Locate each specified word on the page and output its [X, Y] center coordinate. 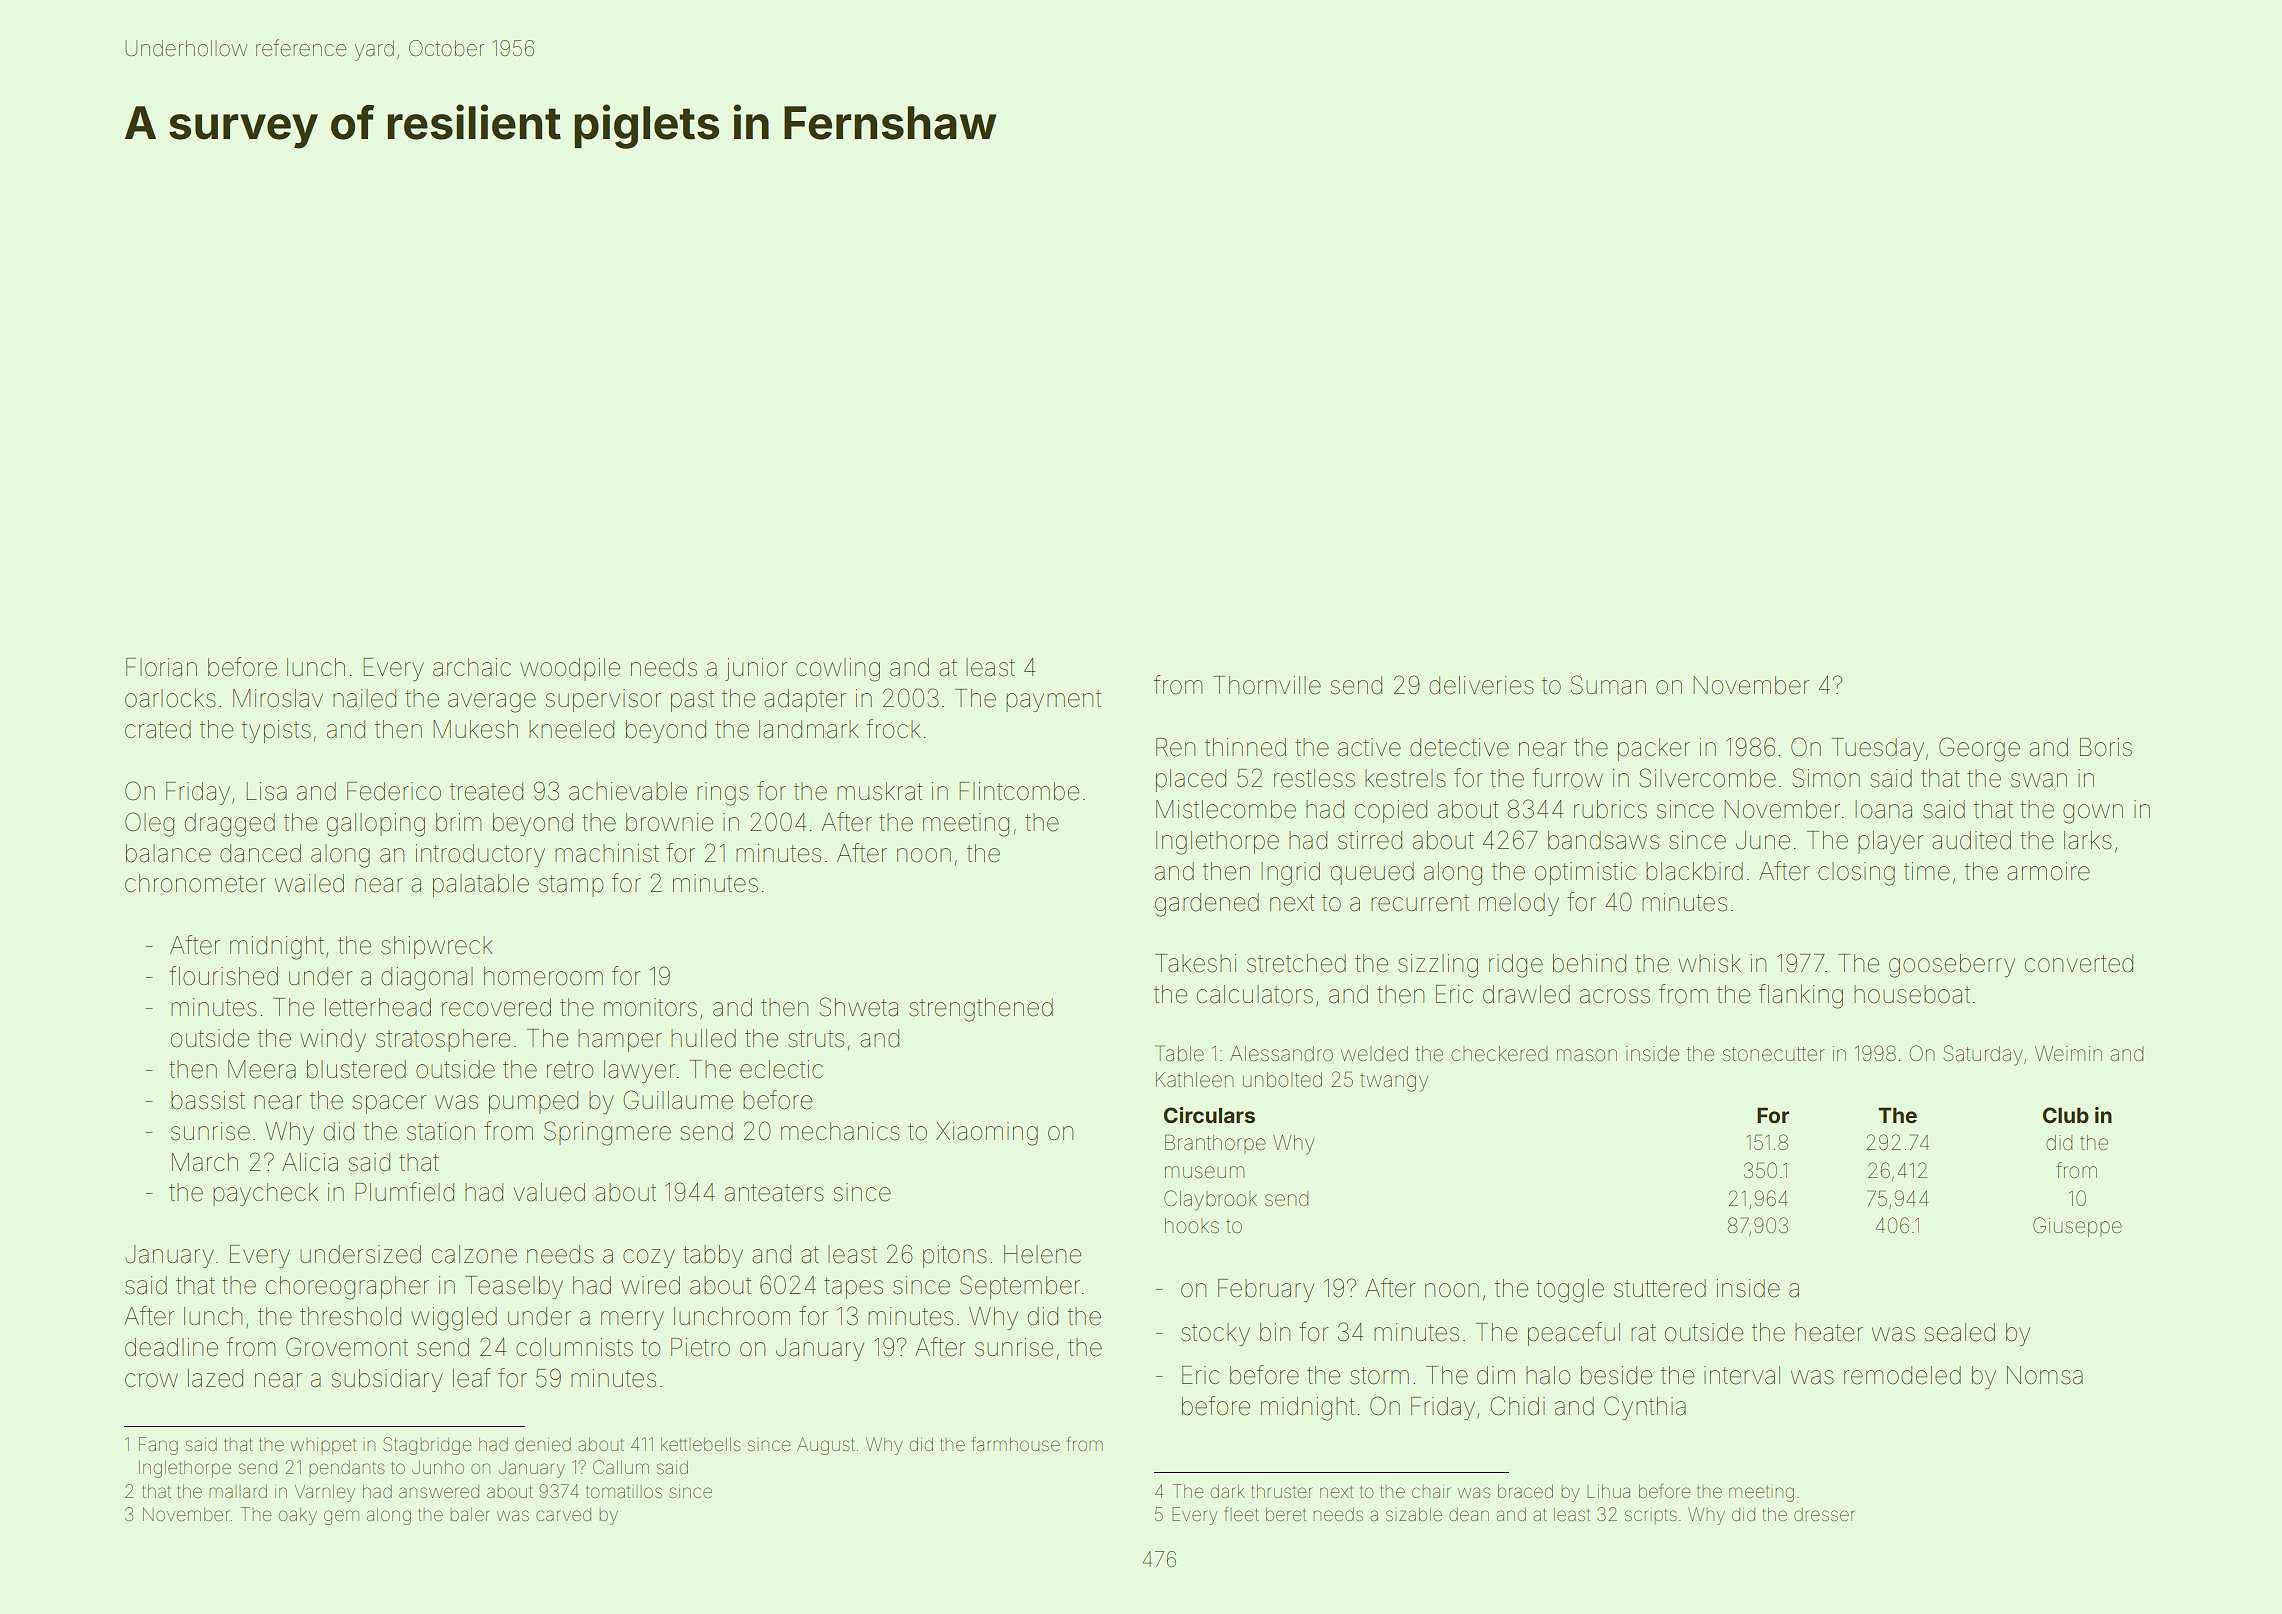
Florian [161, 667]
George [1979, 749]
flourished [223, 976]
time [1927, 871]
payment [1053, 701]
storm [1379, 1376]
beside [1616, 1375]
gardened [1207, 905]
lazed [215, 1378]
